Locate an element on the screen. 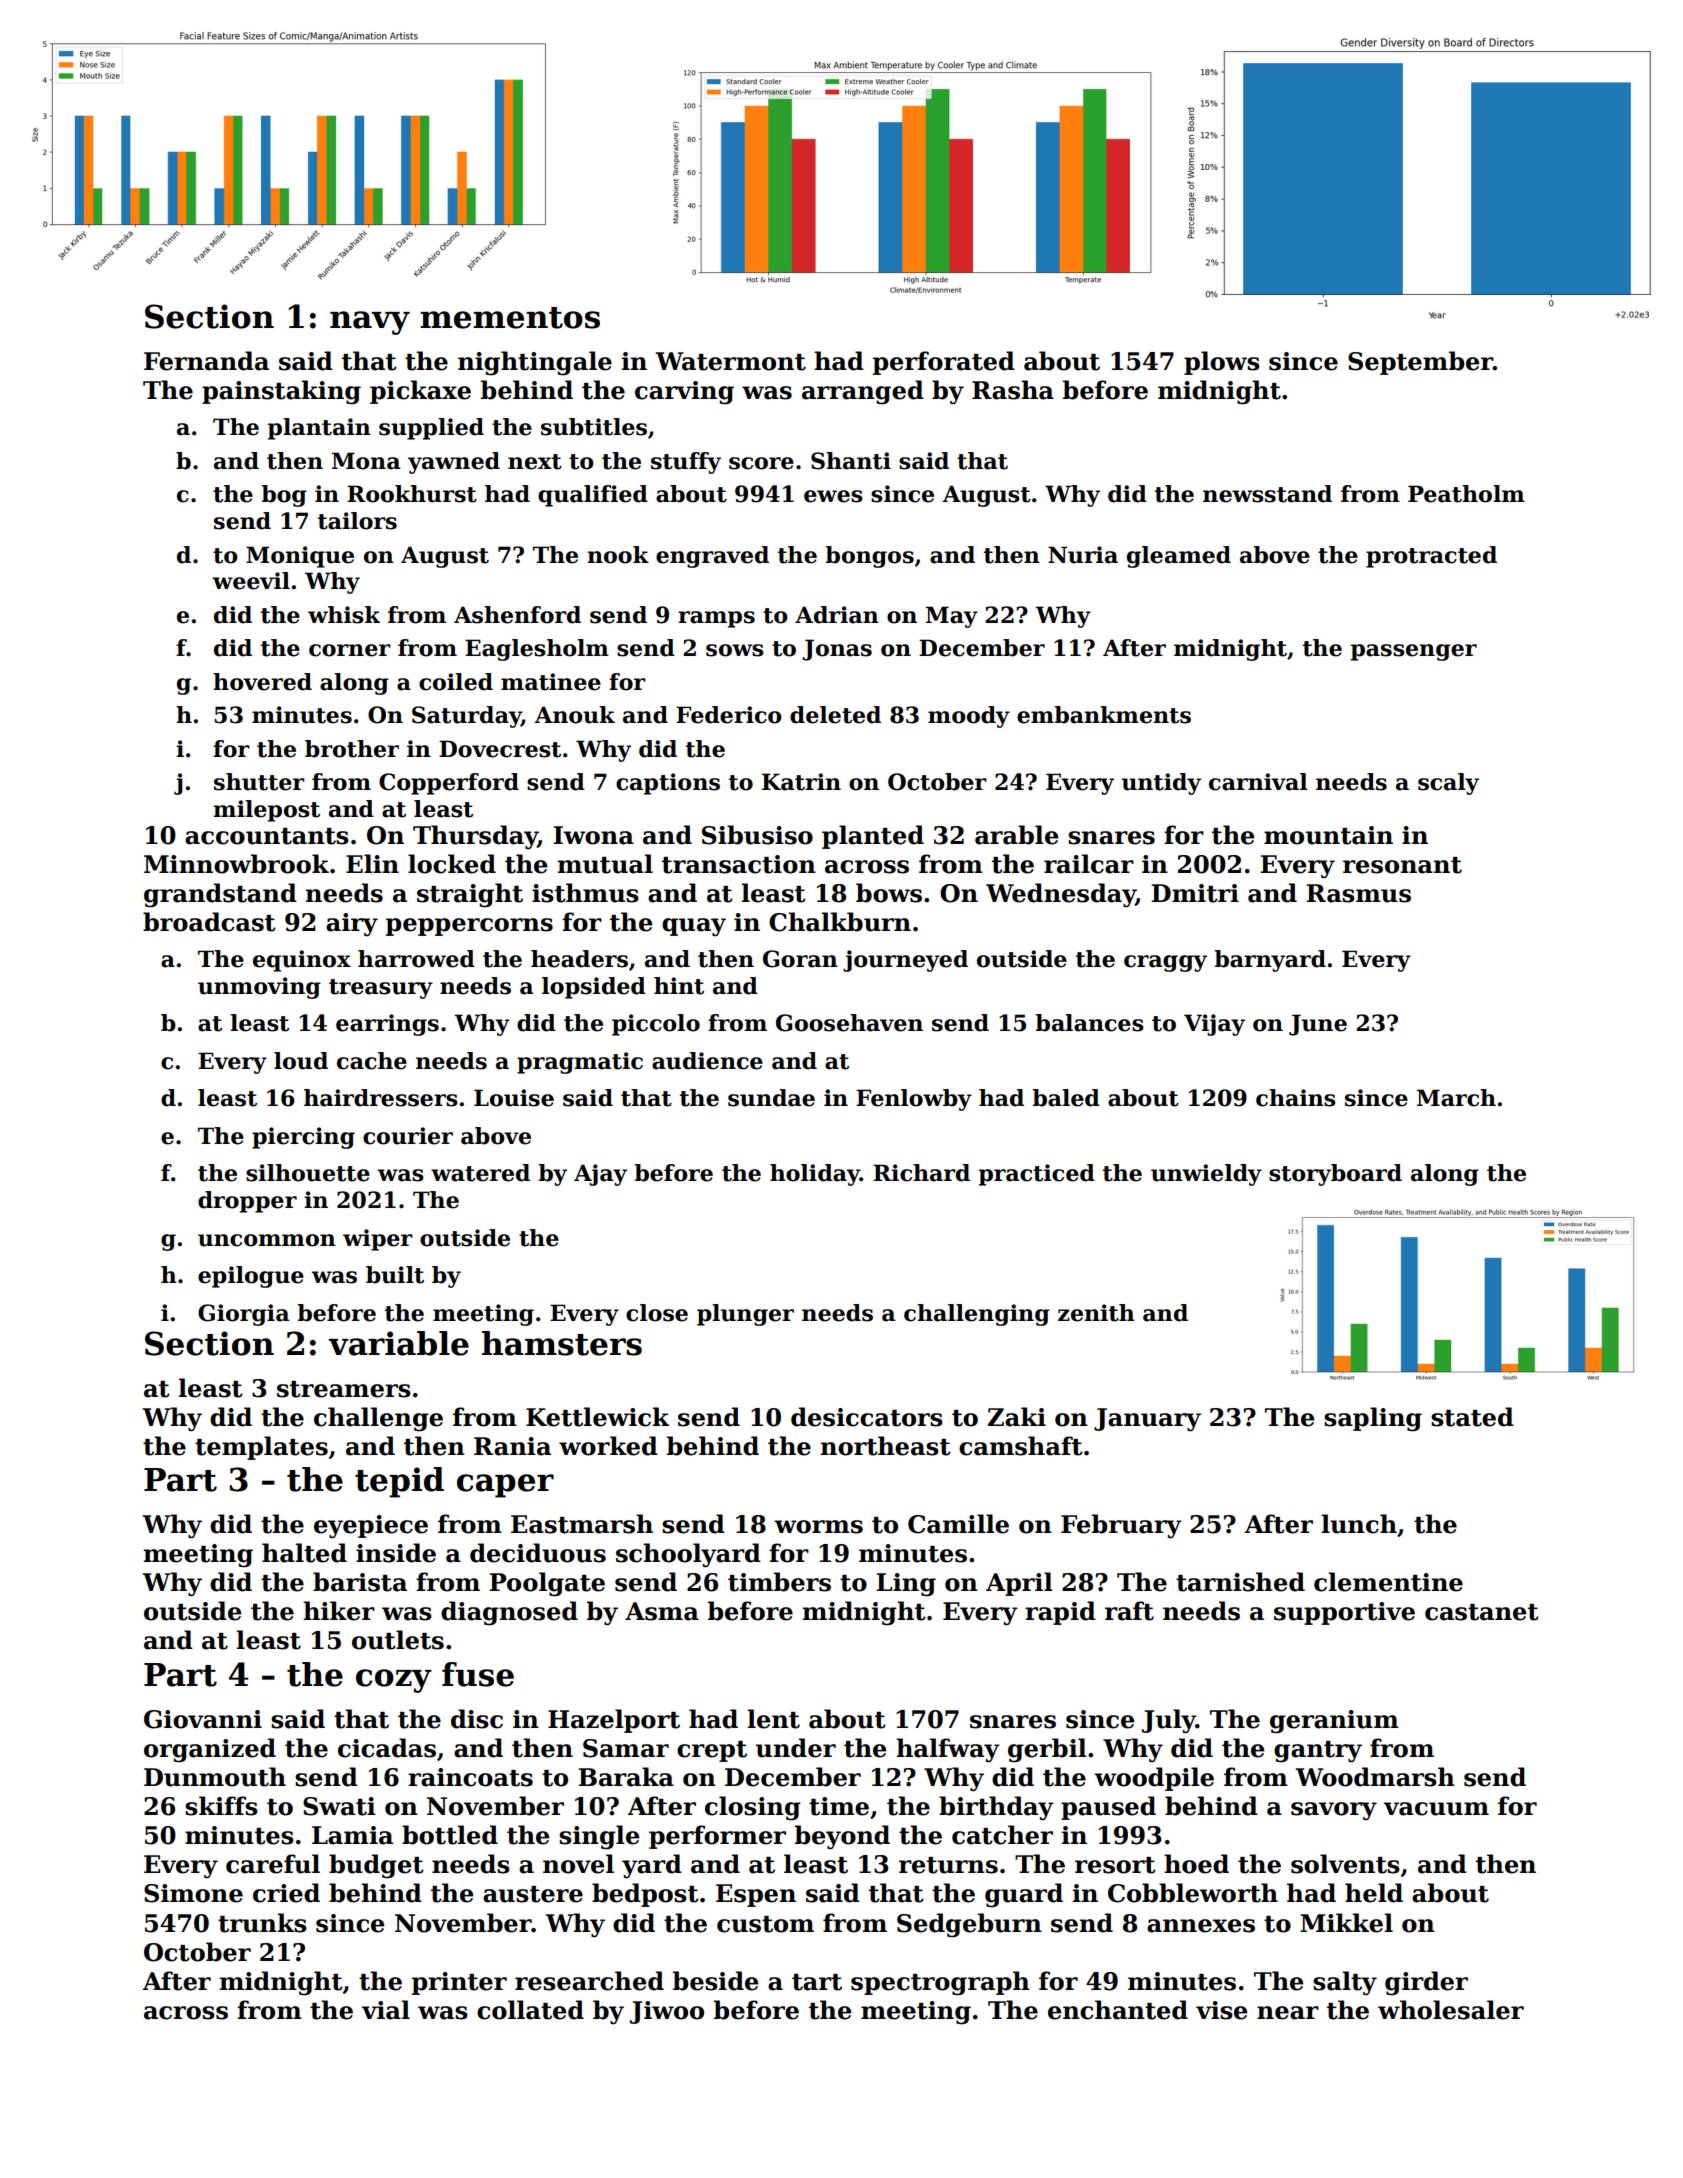 The height and width of the screenshot is (2178, 1683). navy is located at coordinates (370, 323).
